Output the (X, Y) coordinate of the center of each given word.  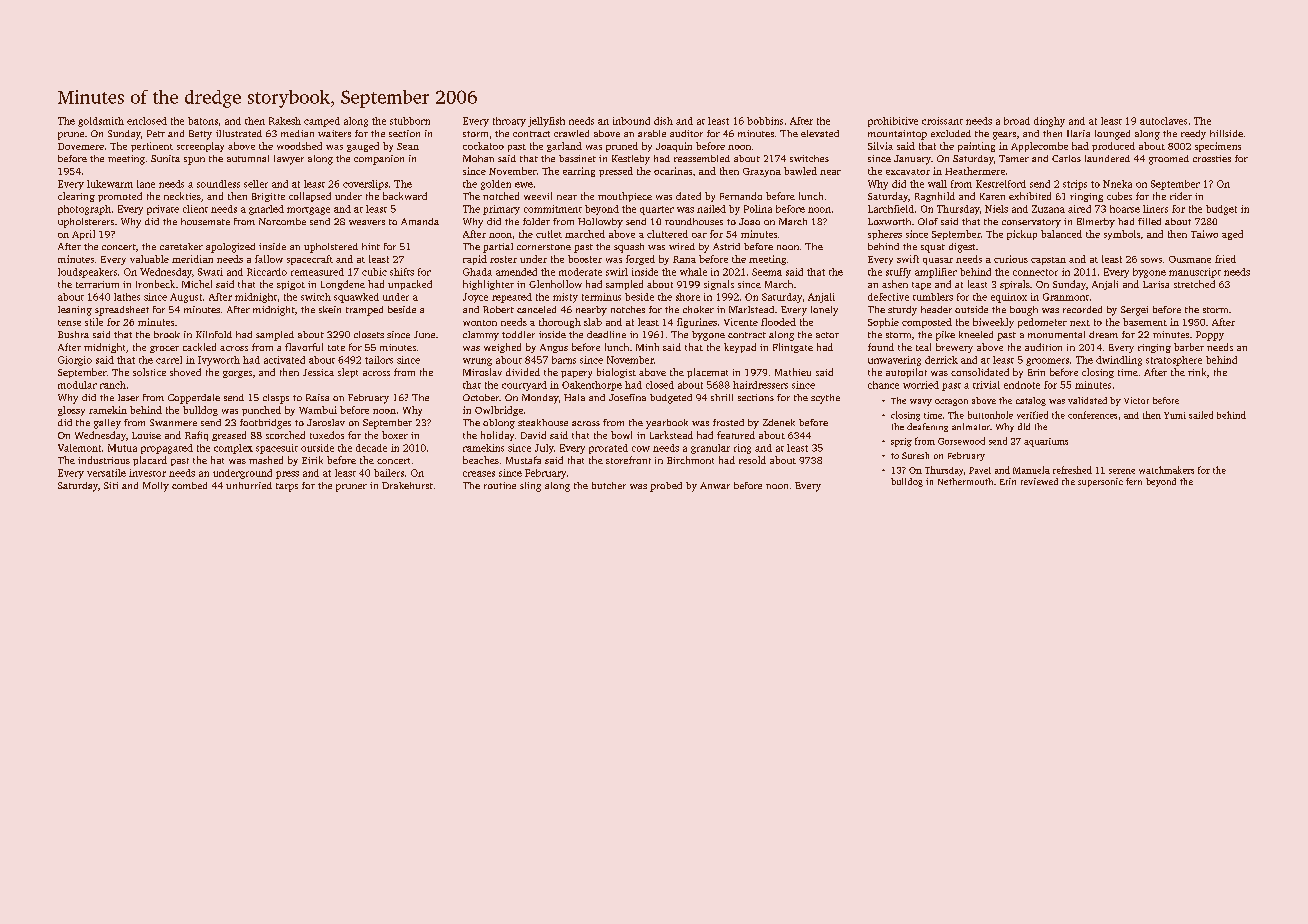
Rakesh (285, 121)
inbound (631, 121)
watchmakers (1166, 470)
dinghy (1049, 122)
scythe (825, 399)
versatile (106, 473)
